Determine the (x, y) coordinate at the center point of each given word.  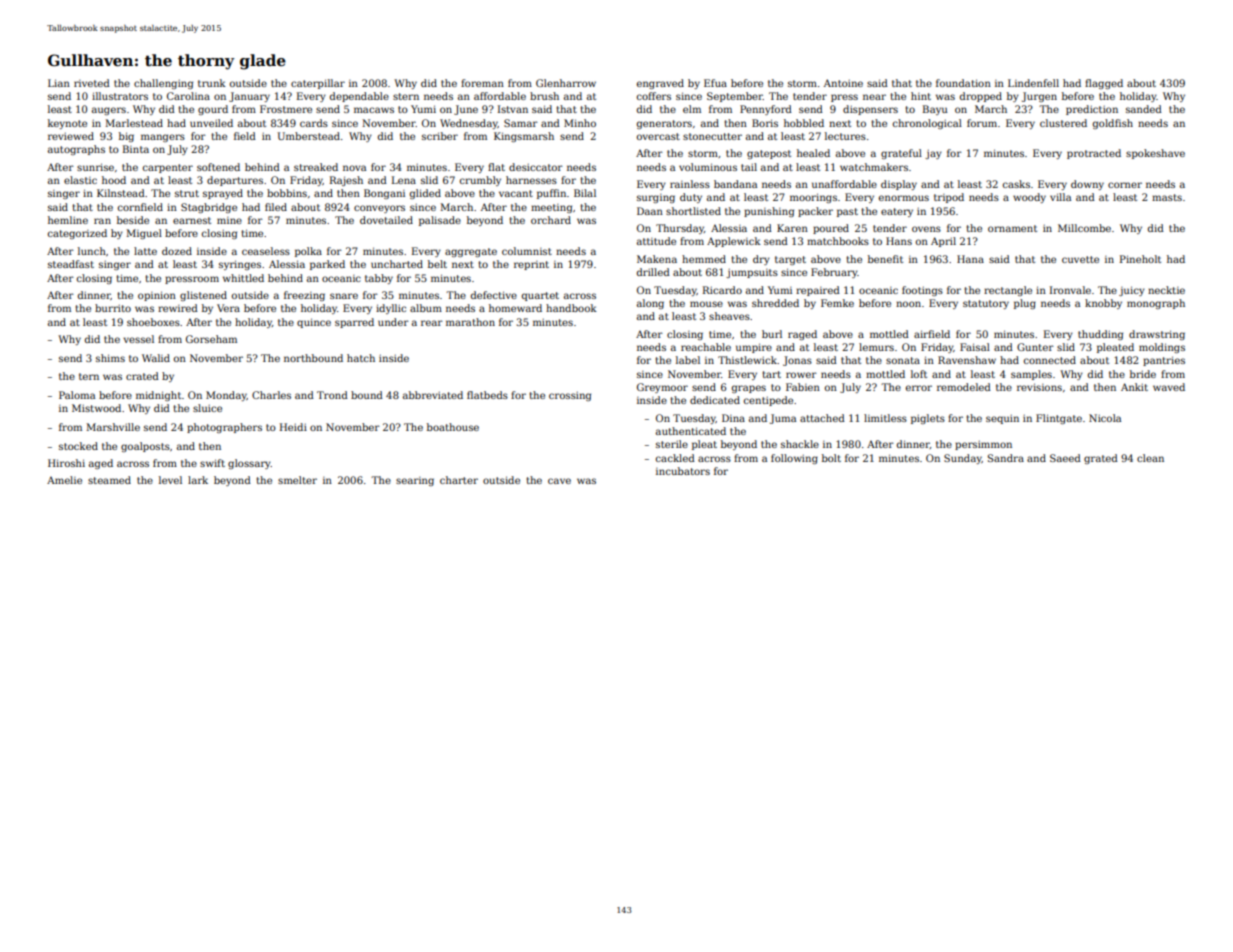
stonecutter (712, 136)
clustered (1063, 123)
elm (692, 109)
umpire (754, 348)
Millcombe (1084, 228)
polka (308, 252)
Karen (792, 228)
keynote (67, 124)
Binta (136, 149)
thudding (1100, 335)
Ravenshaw (967, 360)
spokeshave (1155, 154)
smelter (297, 480)
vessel (138, 339)
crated (142, 376)
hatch (361, 358)
